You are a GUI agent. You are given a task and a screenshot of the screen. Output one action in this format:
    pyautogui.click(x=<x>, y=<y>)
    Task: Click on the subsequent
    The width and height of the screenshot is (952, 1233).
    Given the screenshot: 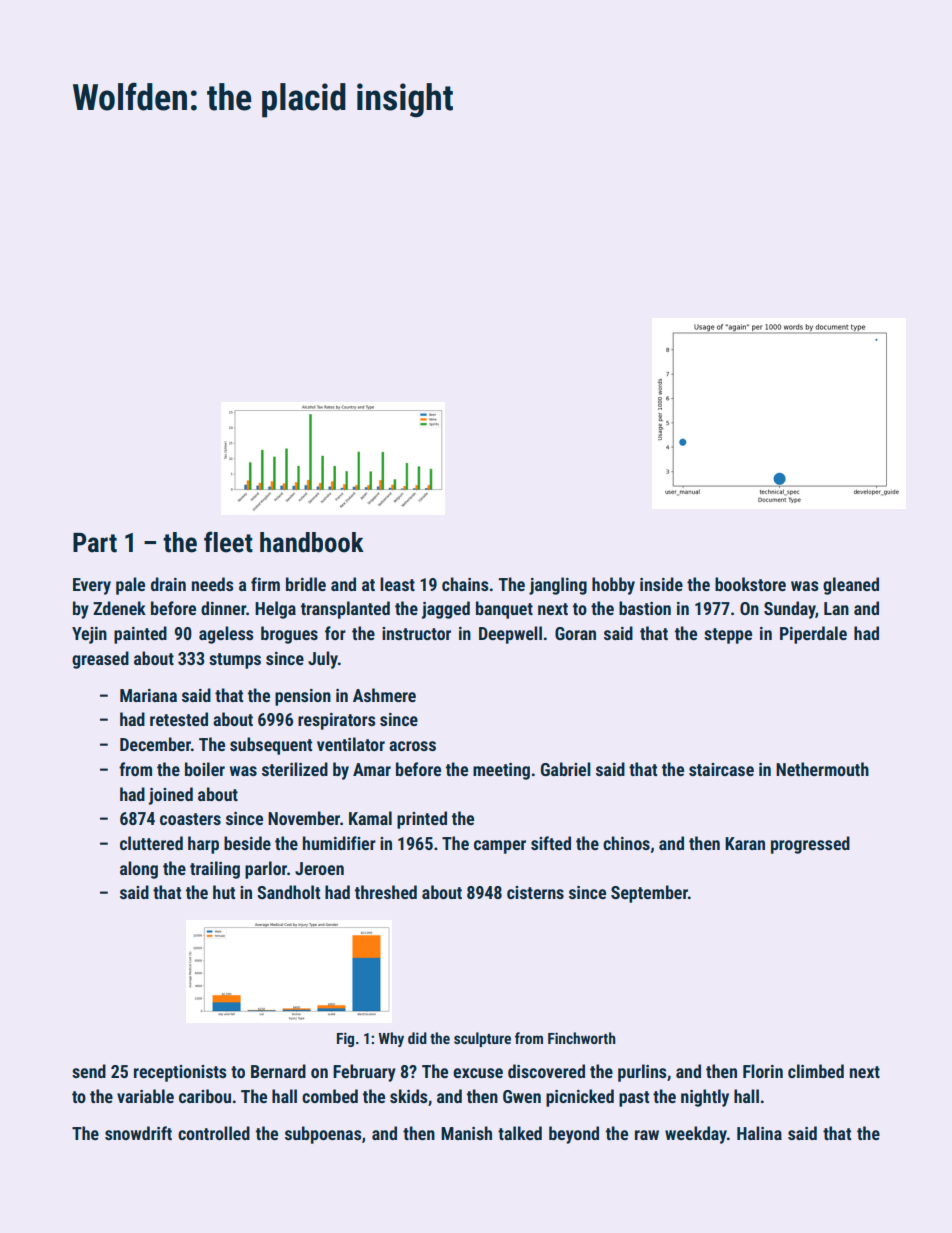 What is the action you would take?
    pyautogui.click(x=271, y=746)
